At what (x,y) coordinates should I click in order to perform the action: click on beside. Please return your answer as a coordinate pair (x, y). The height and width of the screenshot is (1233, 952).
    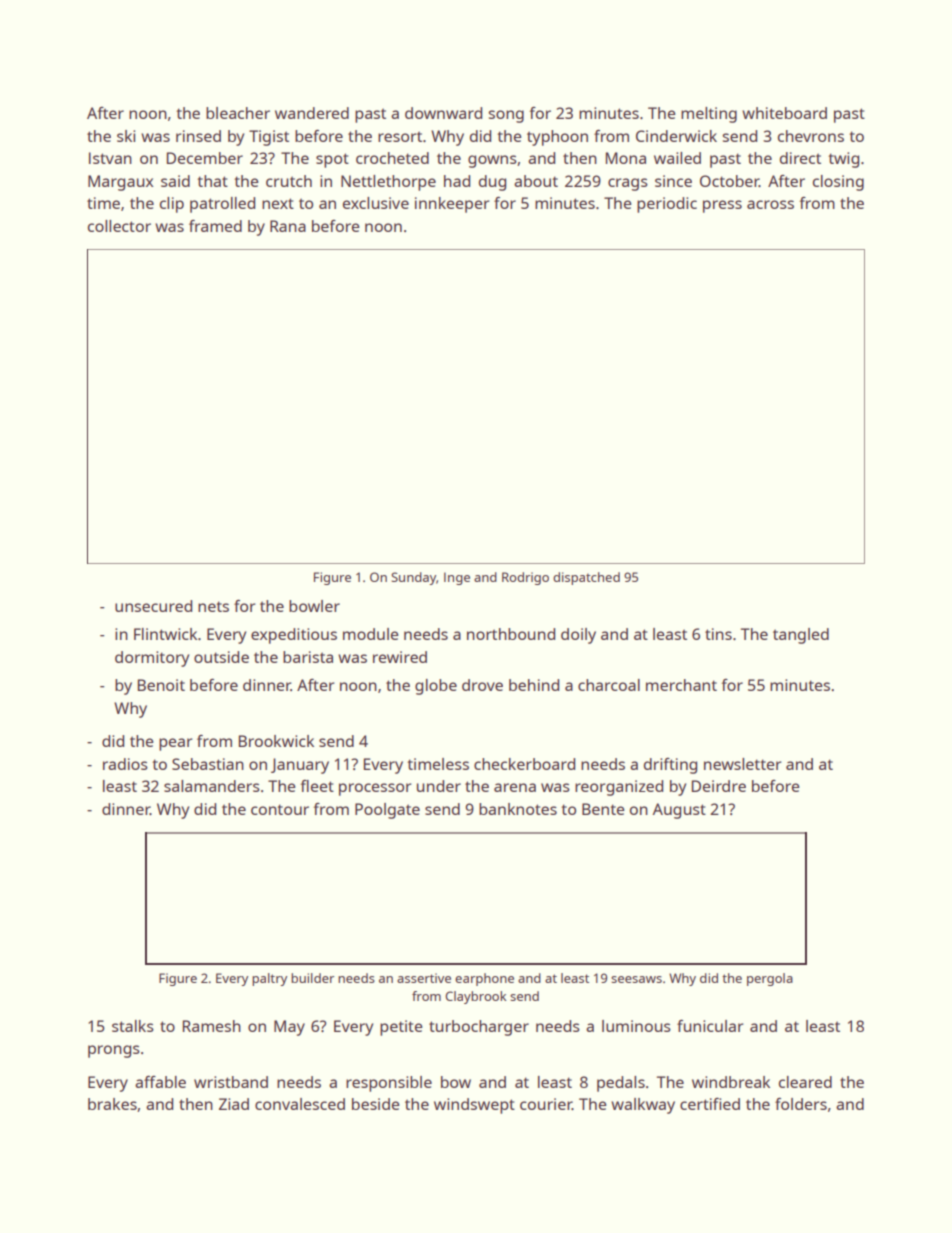
    Looking at the image, I should click on (376, 1104).
